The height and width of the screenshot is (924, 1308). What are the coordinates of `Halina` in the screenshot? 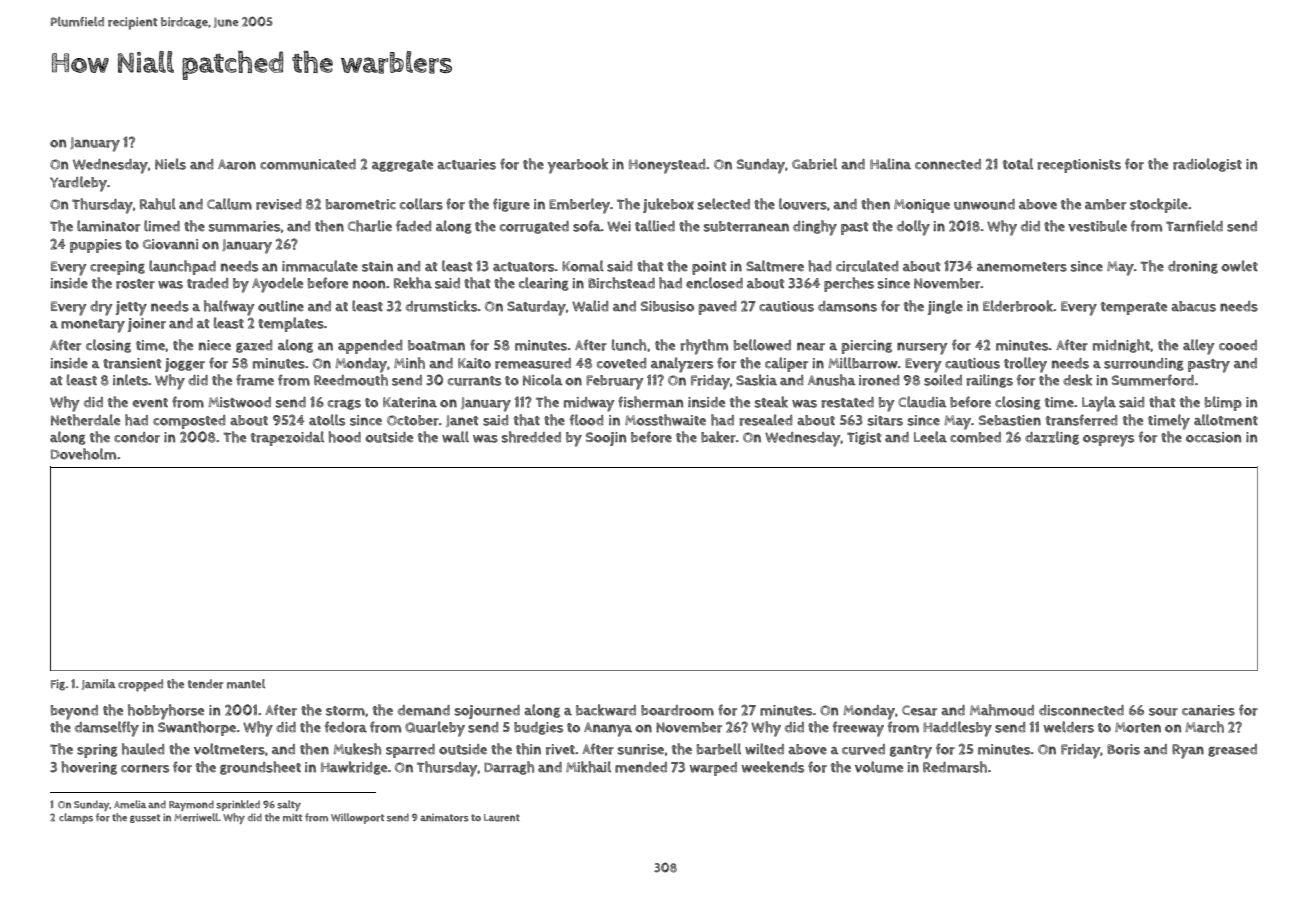 It's located at (890, 164).
